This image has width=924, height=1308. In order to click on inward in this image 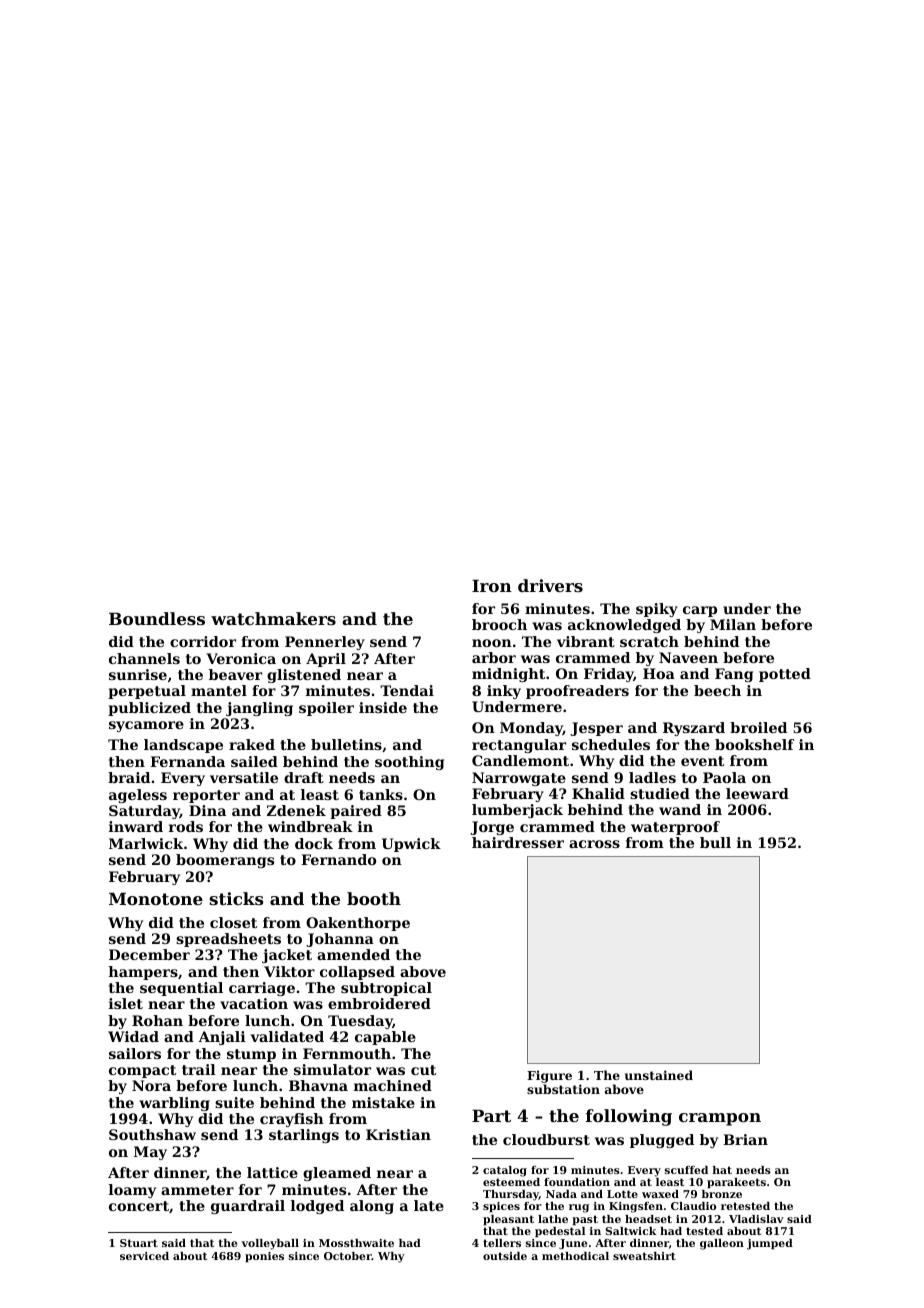, I will do `click(136, 826)`.
